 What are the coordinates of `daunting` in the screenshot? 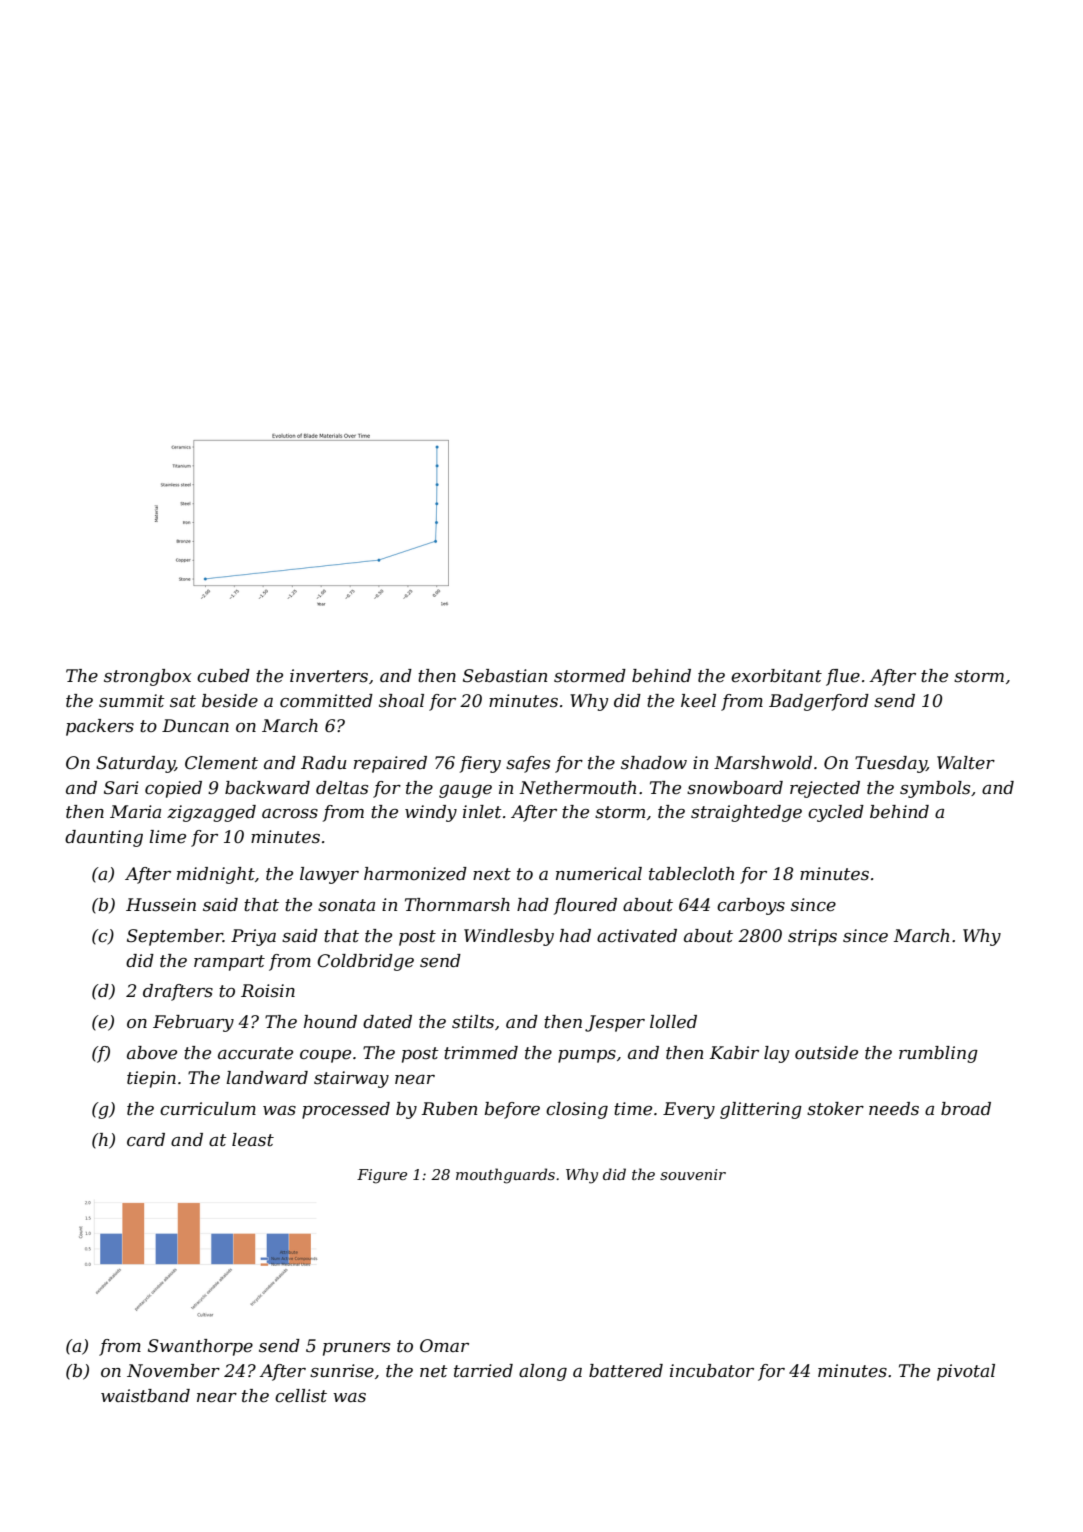 It's located at (104, 838).
